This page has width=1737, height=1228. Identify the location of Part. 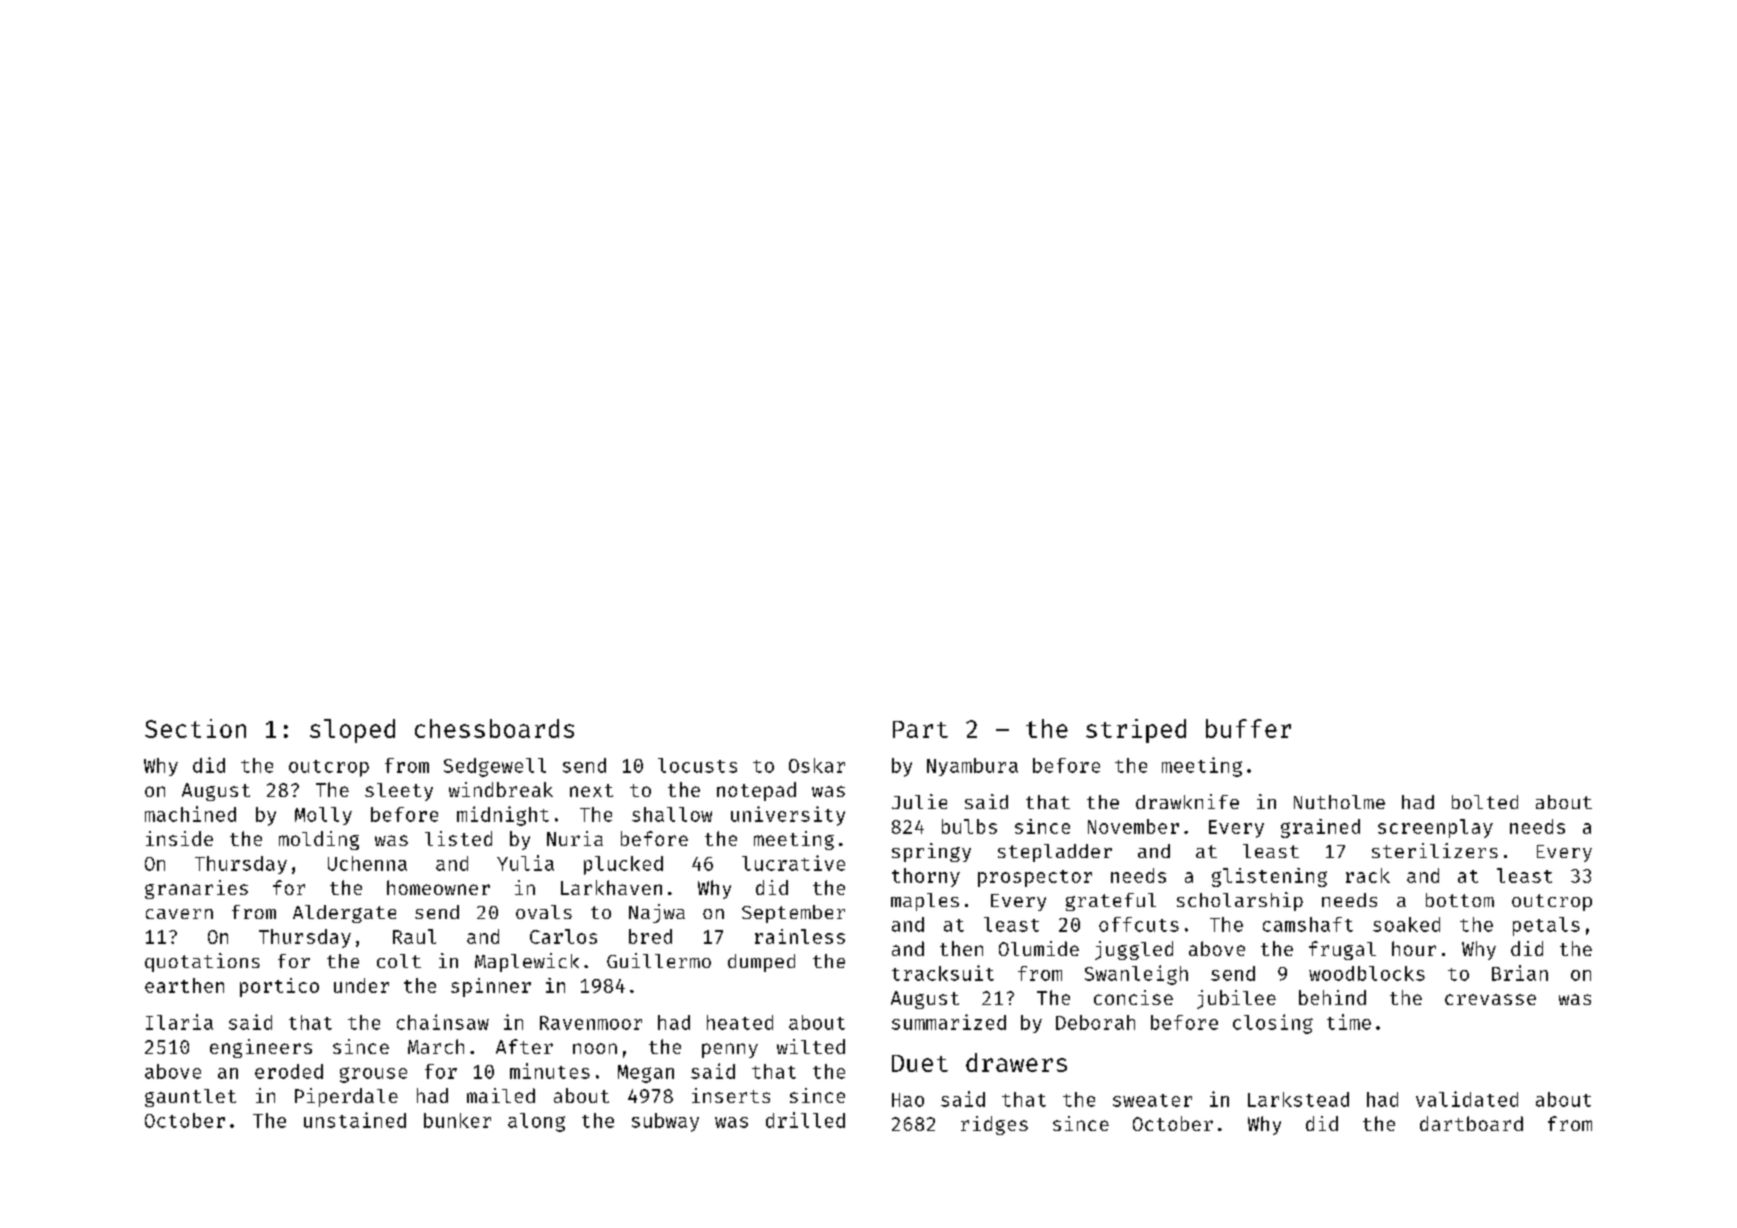
(920, 729).
